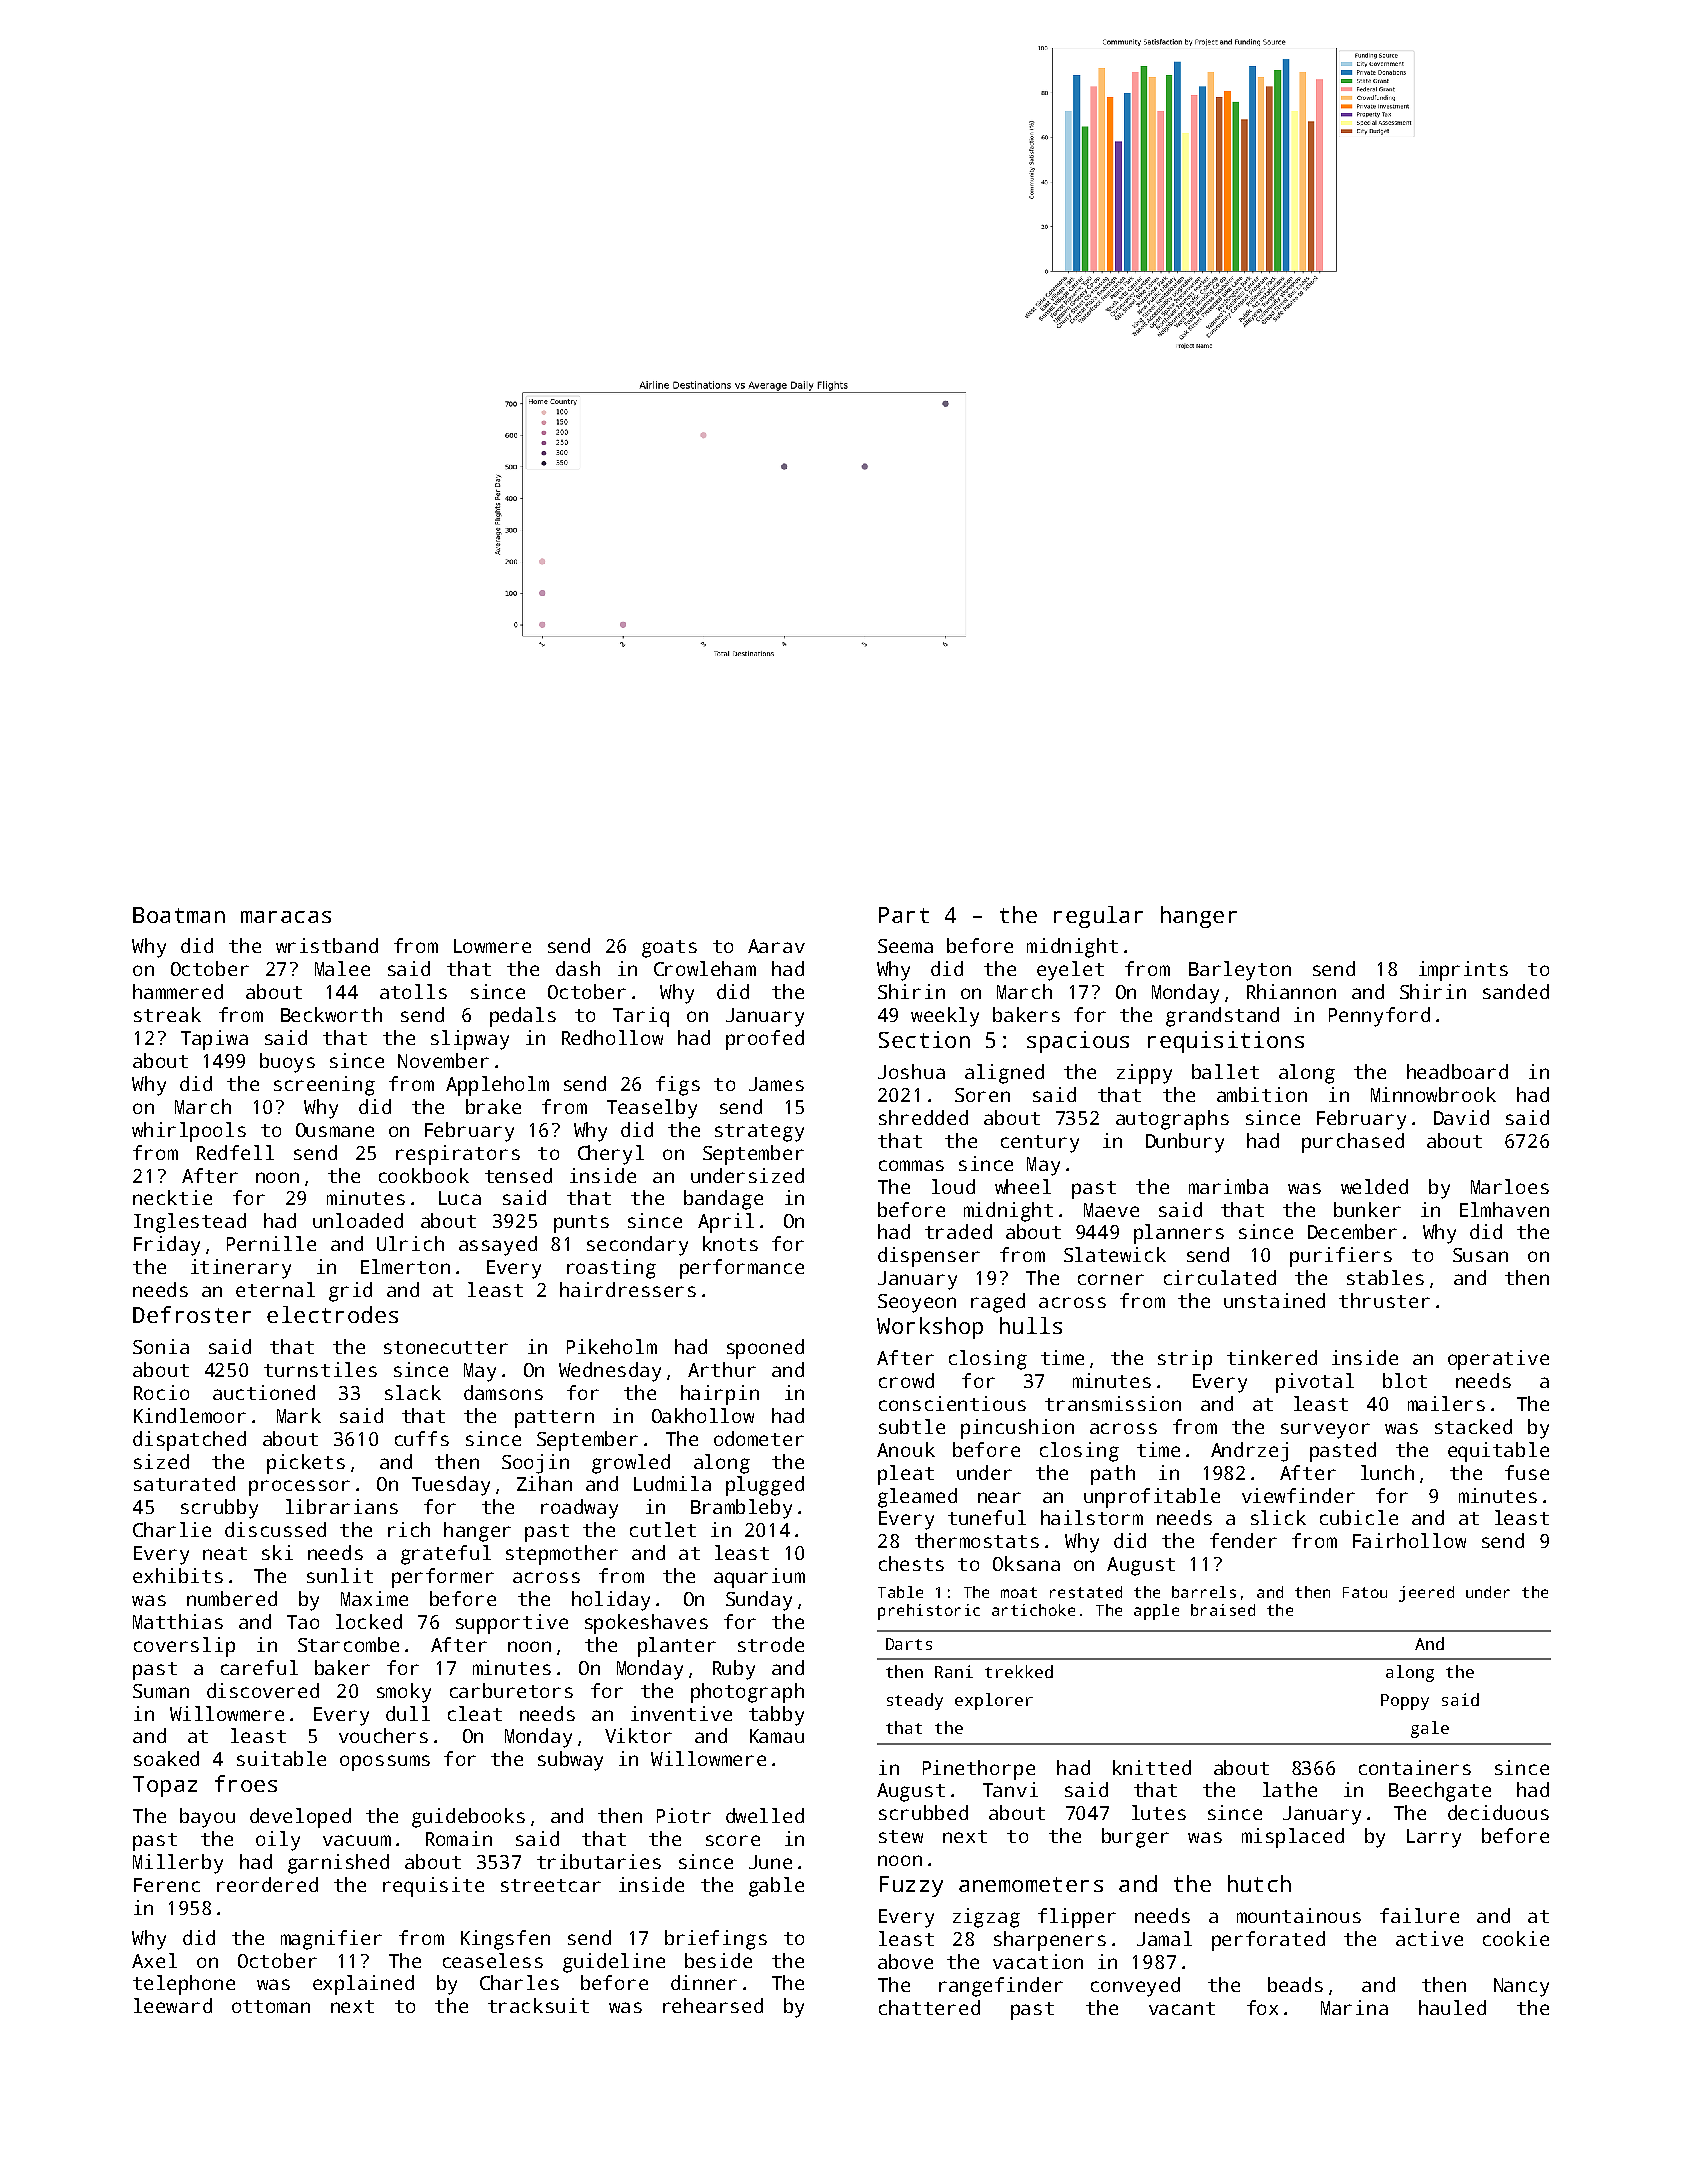 Image resolution: width=1683 pixels, height=2178 pixels. I want to click on bayou, so click(207, 1818).
